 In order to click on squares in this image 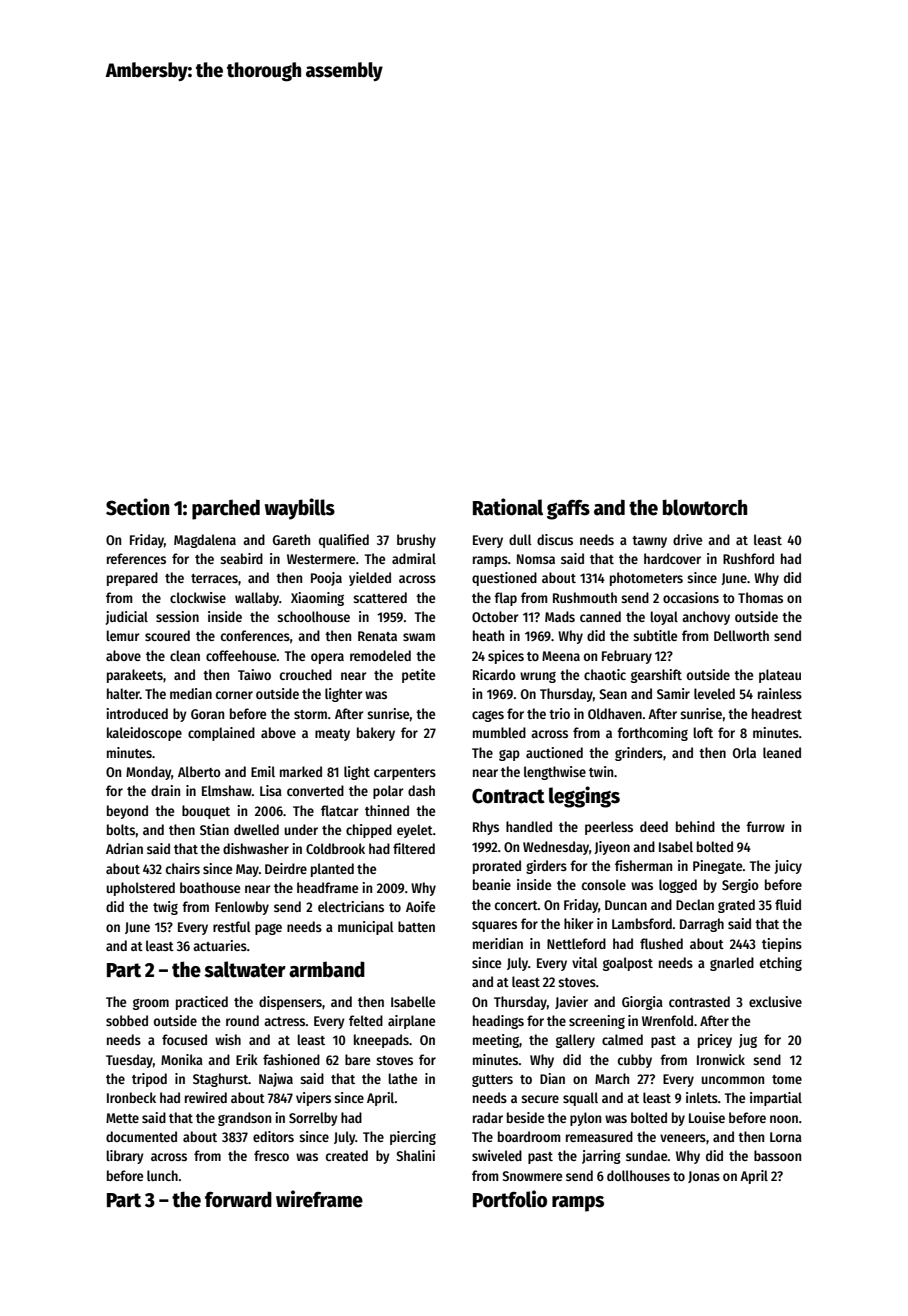, I will do `click(494, 926)`.
